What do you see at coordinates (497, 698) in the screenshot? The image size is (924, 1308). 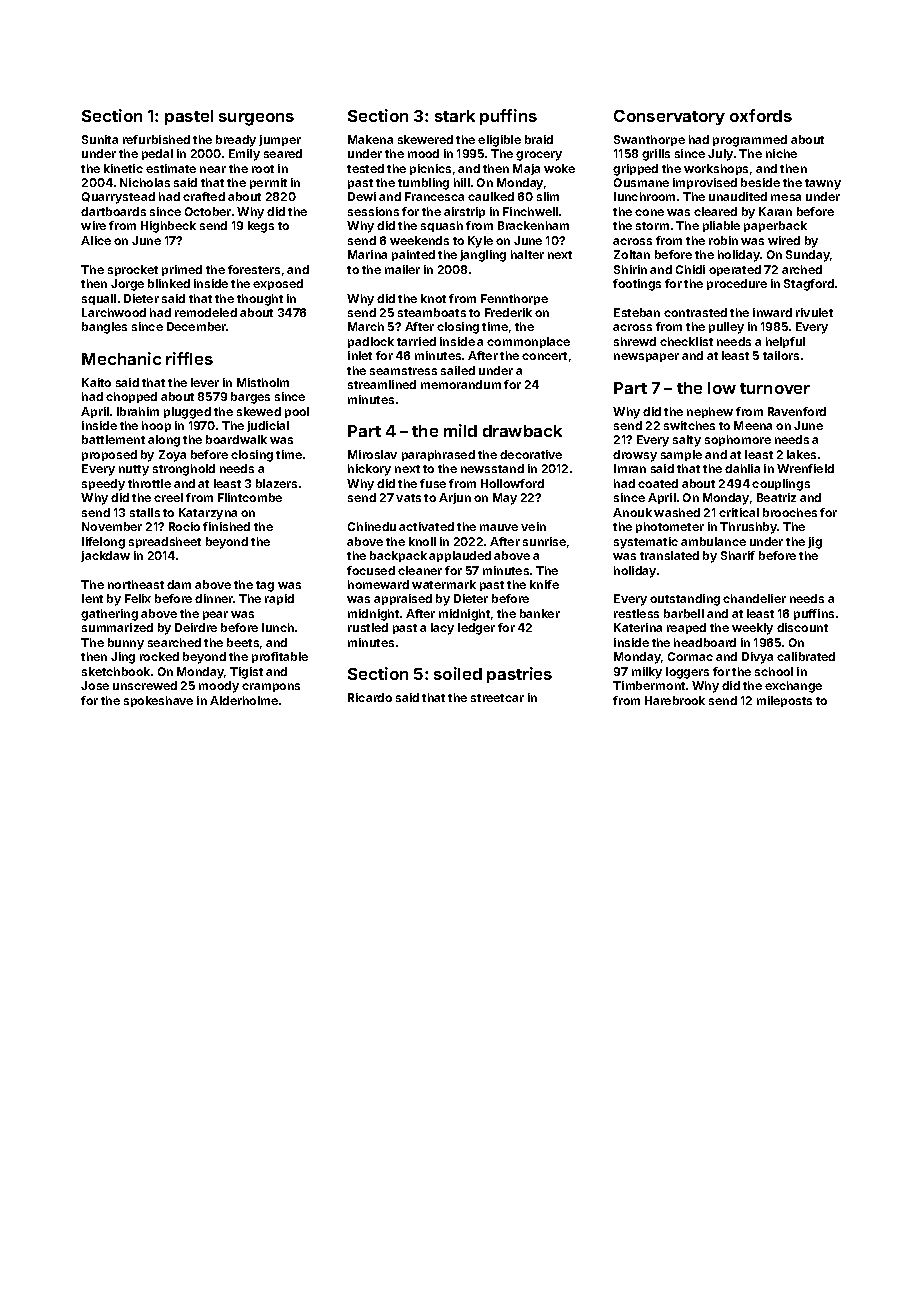 I see `streetcar` at bounding box center [497, 698].
